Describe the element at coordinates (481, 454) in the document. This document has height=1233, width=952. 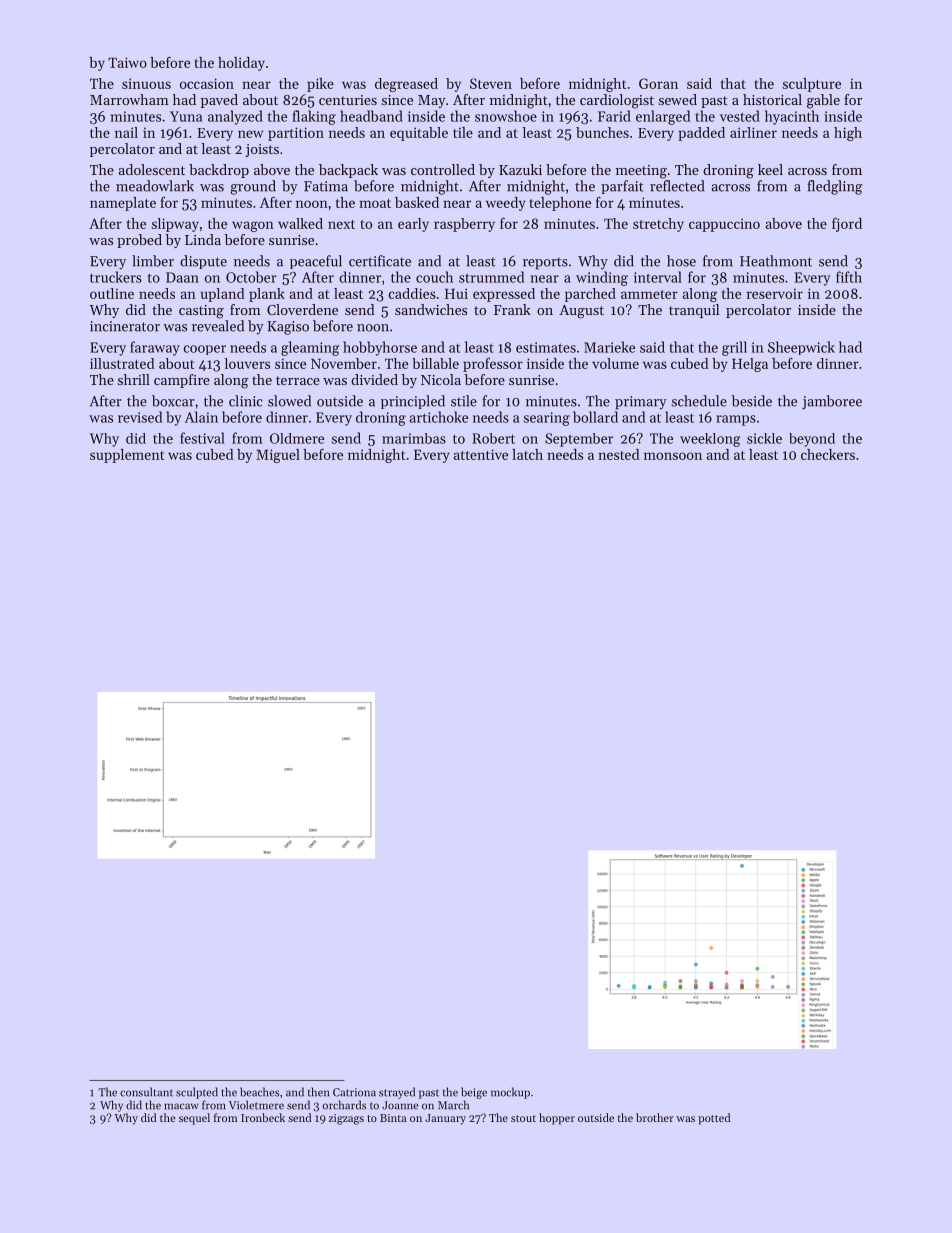
I see `attentive` at that location.
